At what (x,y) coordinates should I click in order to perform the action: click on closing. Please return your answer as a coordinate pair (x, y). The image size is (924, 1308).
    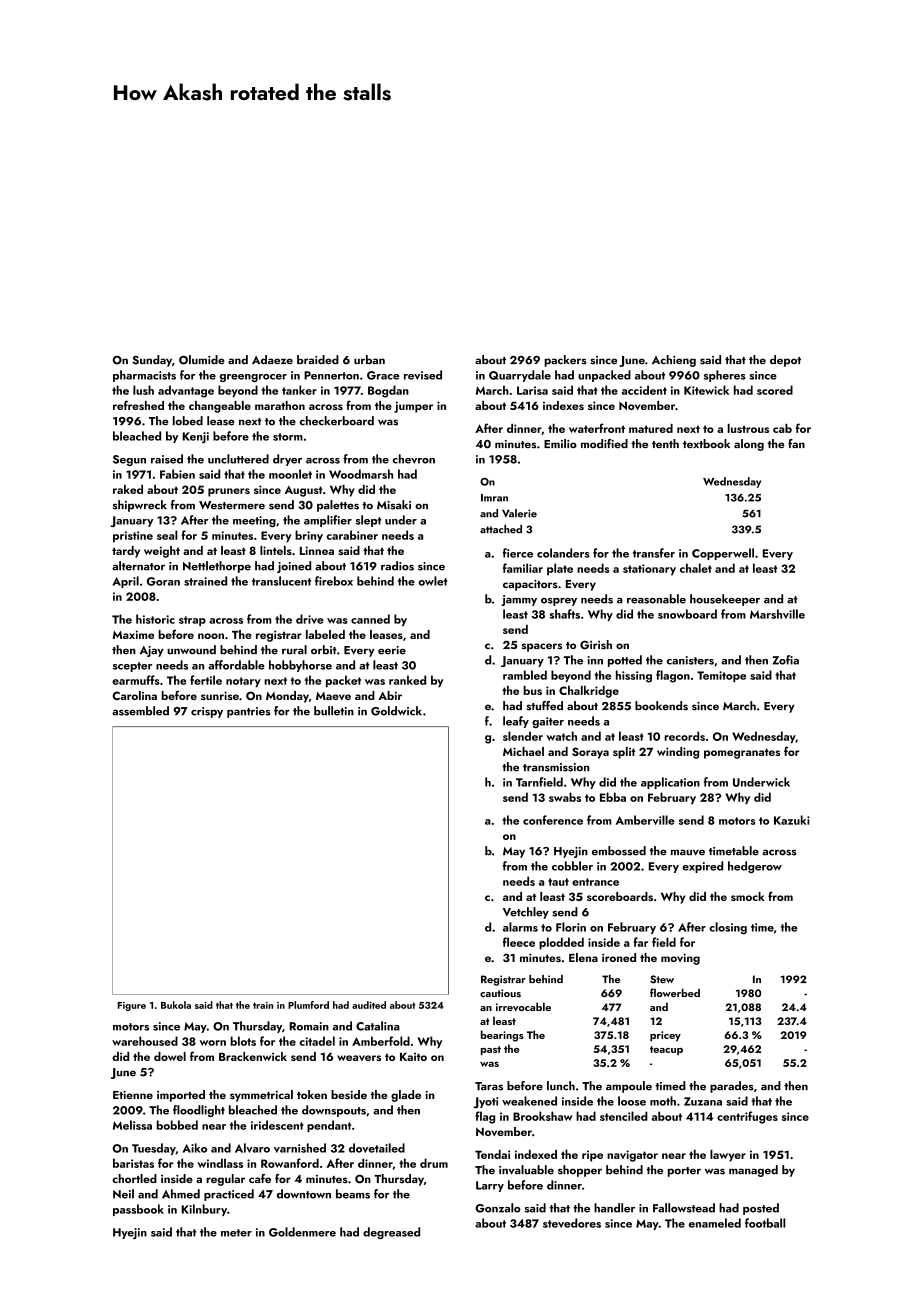
    Looking at the image, I should click on (728, 928).
